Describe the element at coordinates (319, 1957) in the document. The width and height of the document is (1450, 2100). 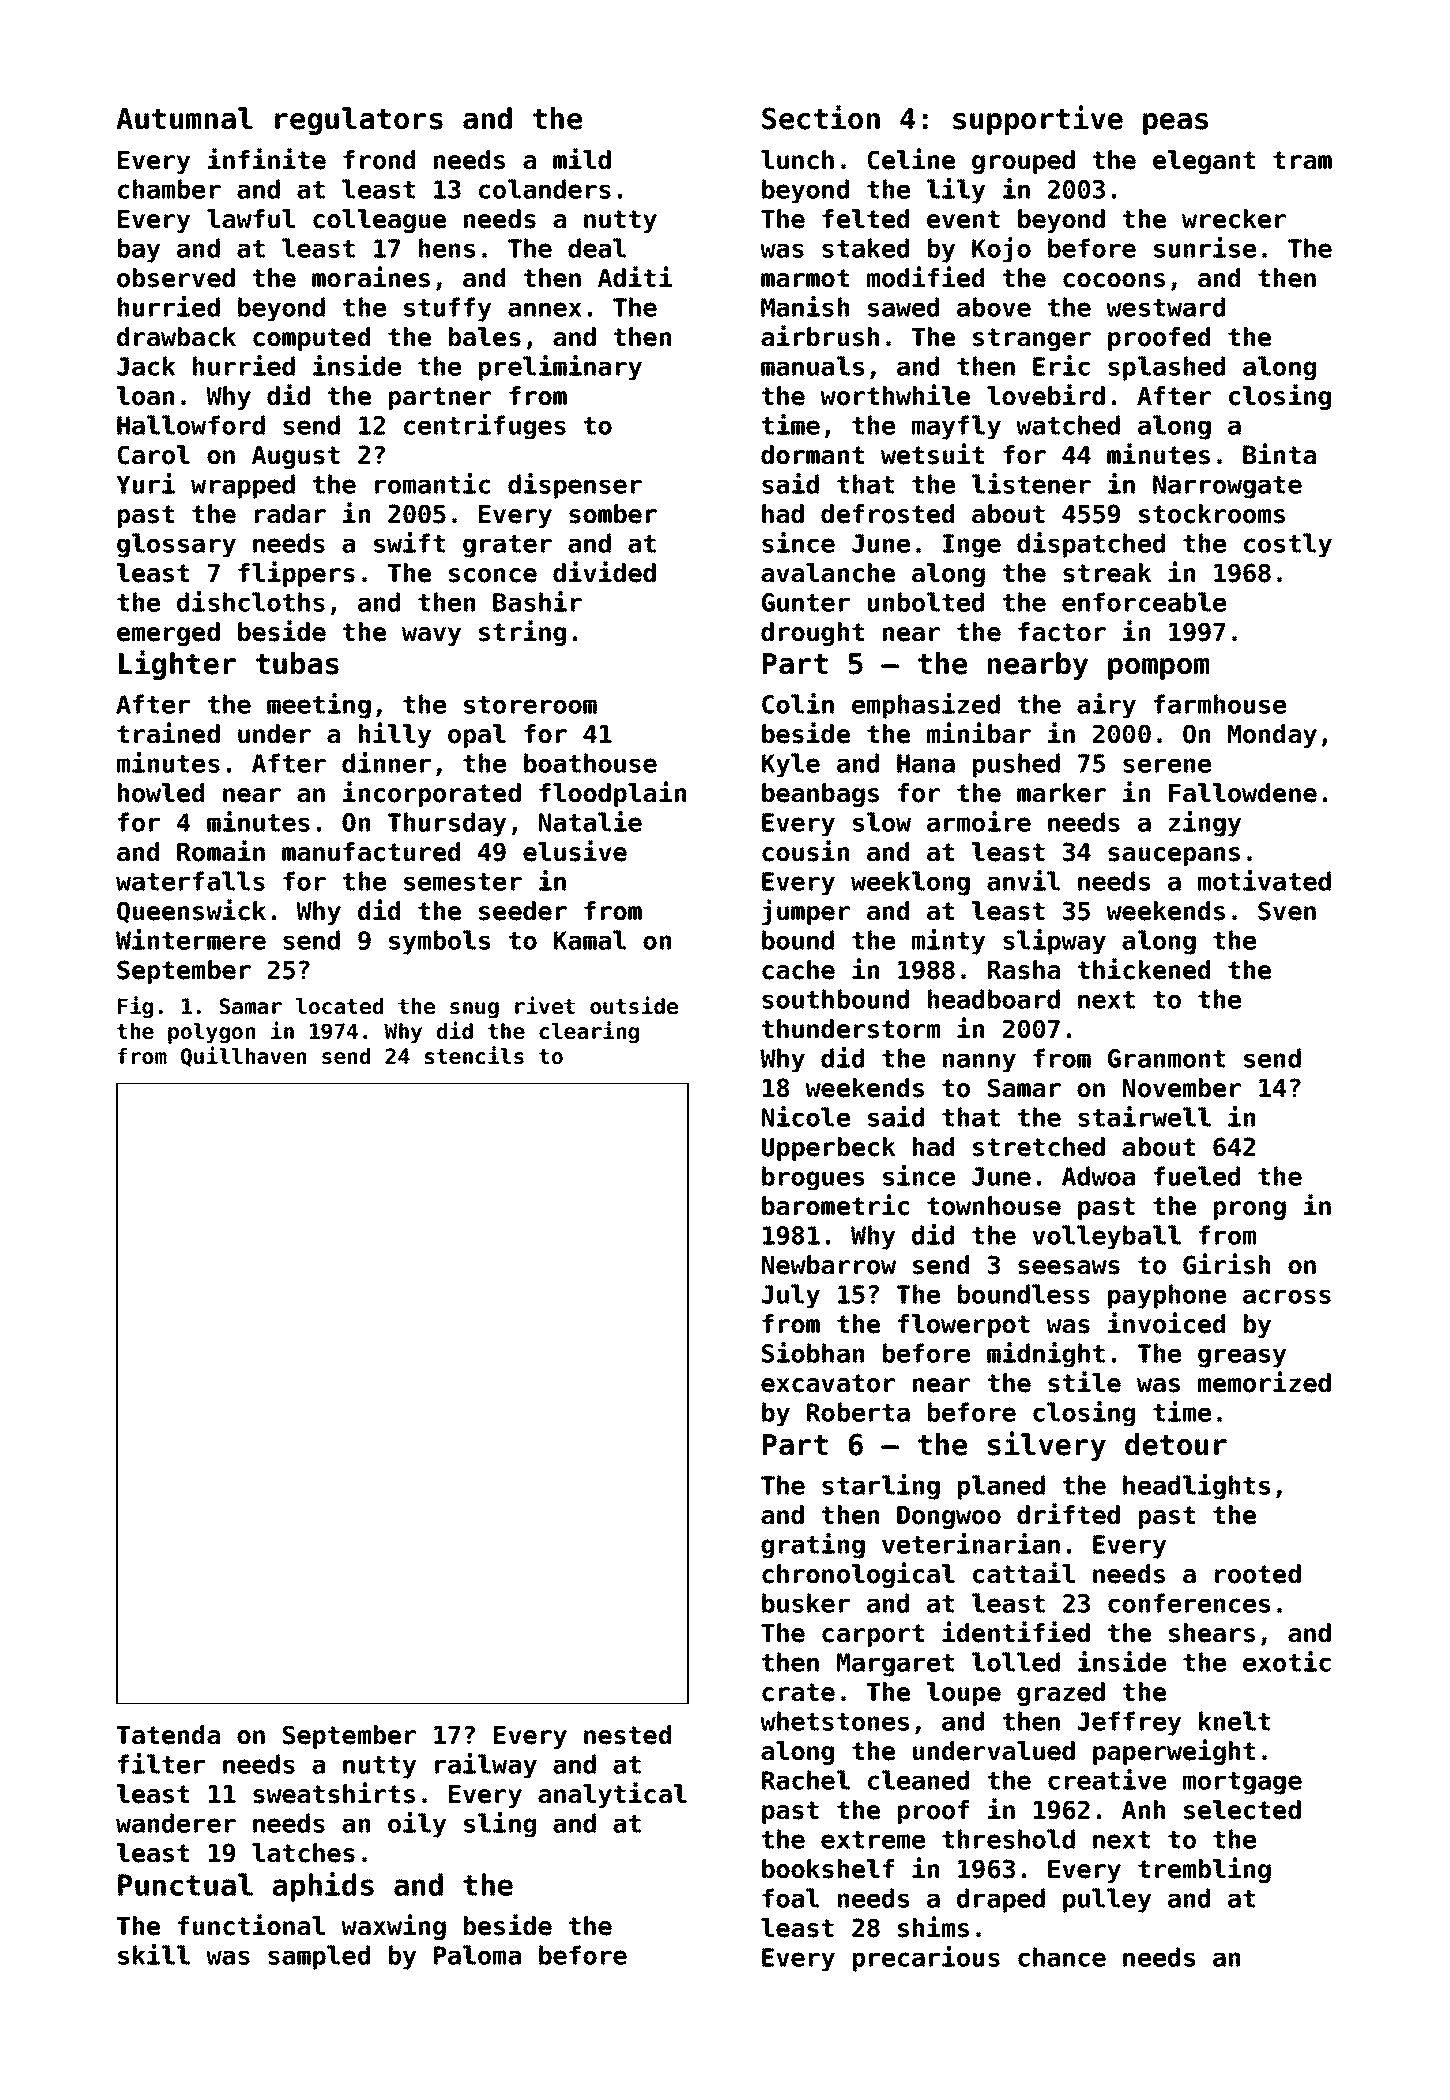
I see `sampled` at that location.
